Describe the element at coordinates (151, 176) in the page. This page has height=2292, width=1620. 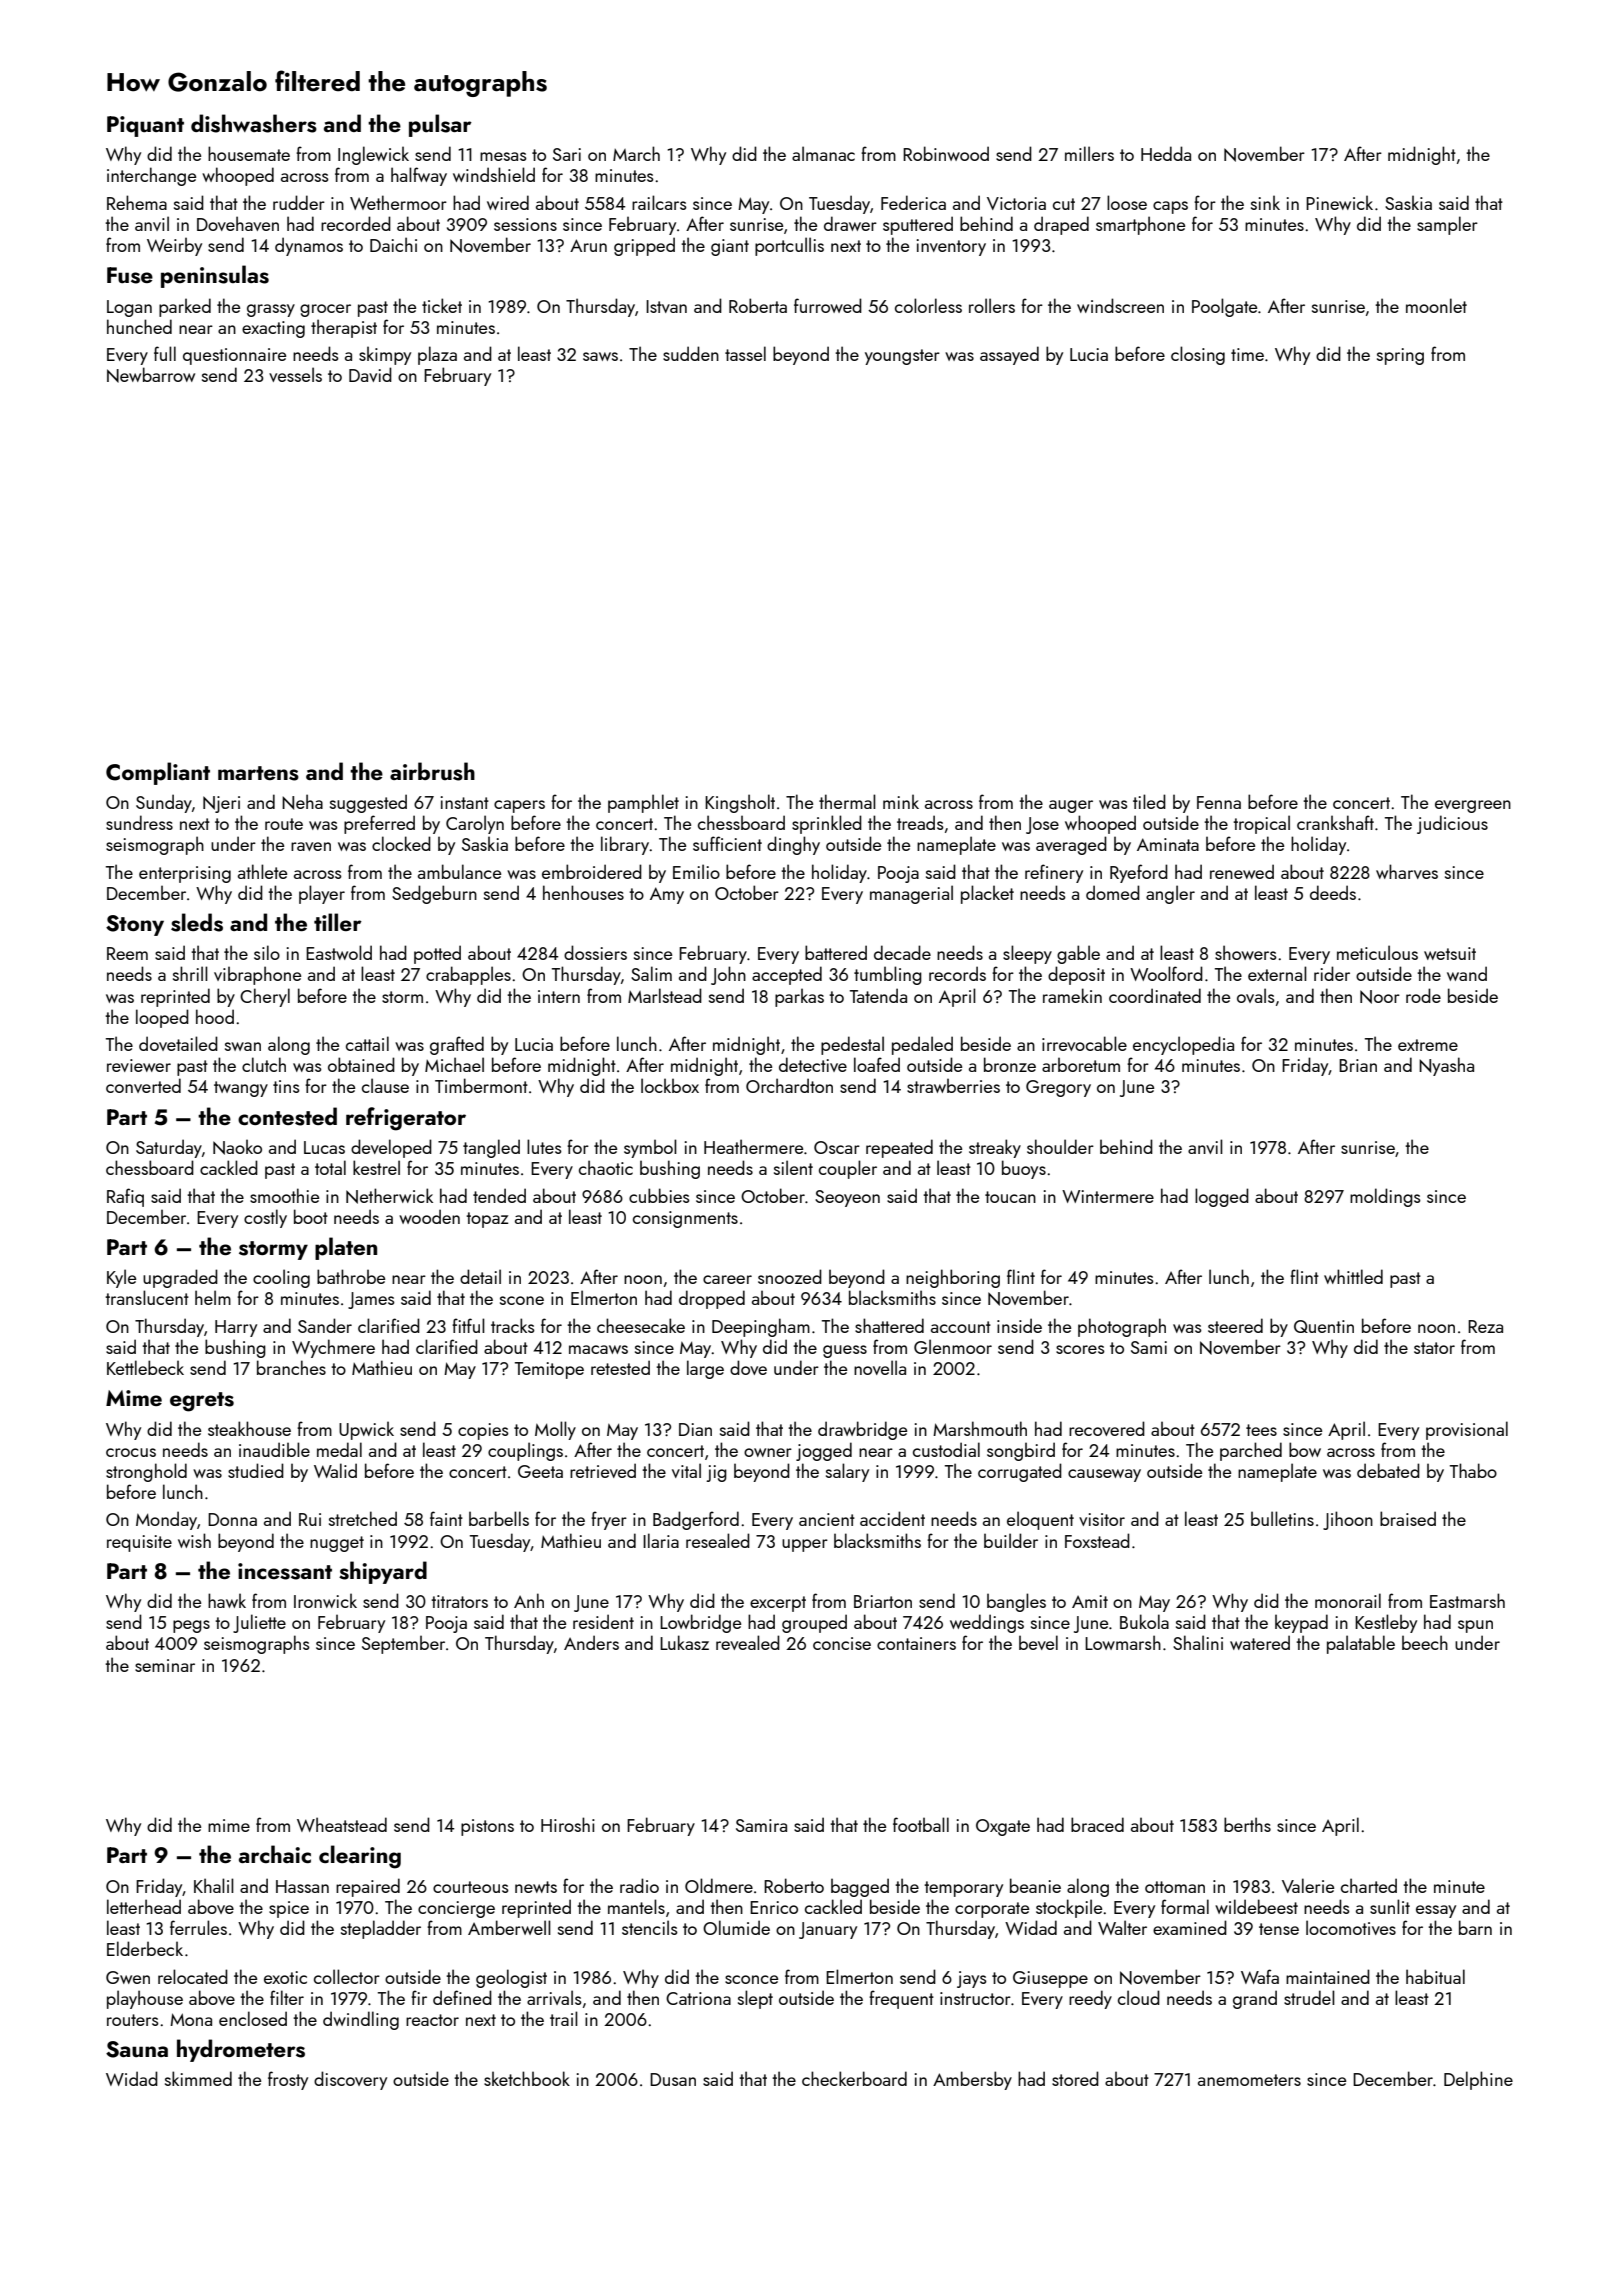
I see `interchange` at that location.
